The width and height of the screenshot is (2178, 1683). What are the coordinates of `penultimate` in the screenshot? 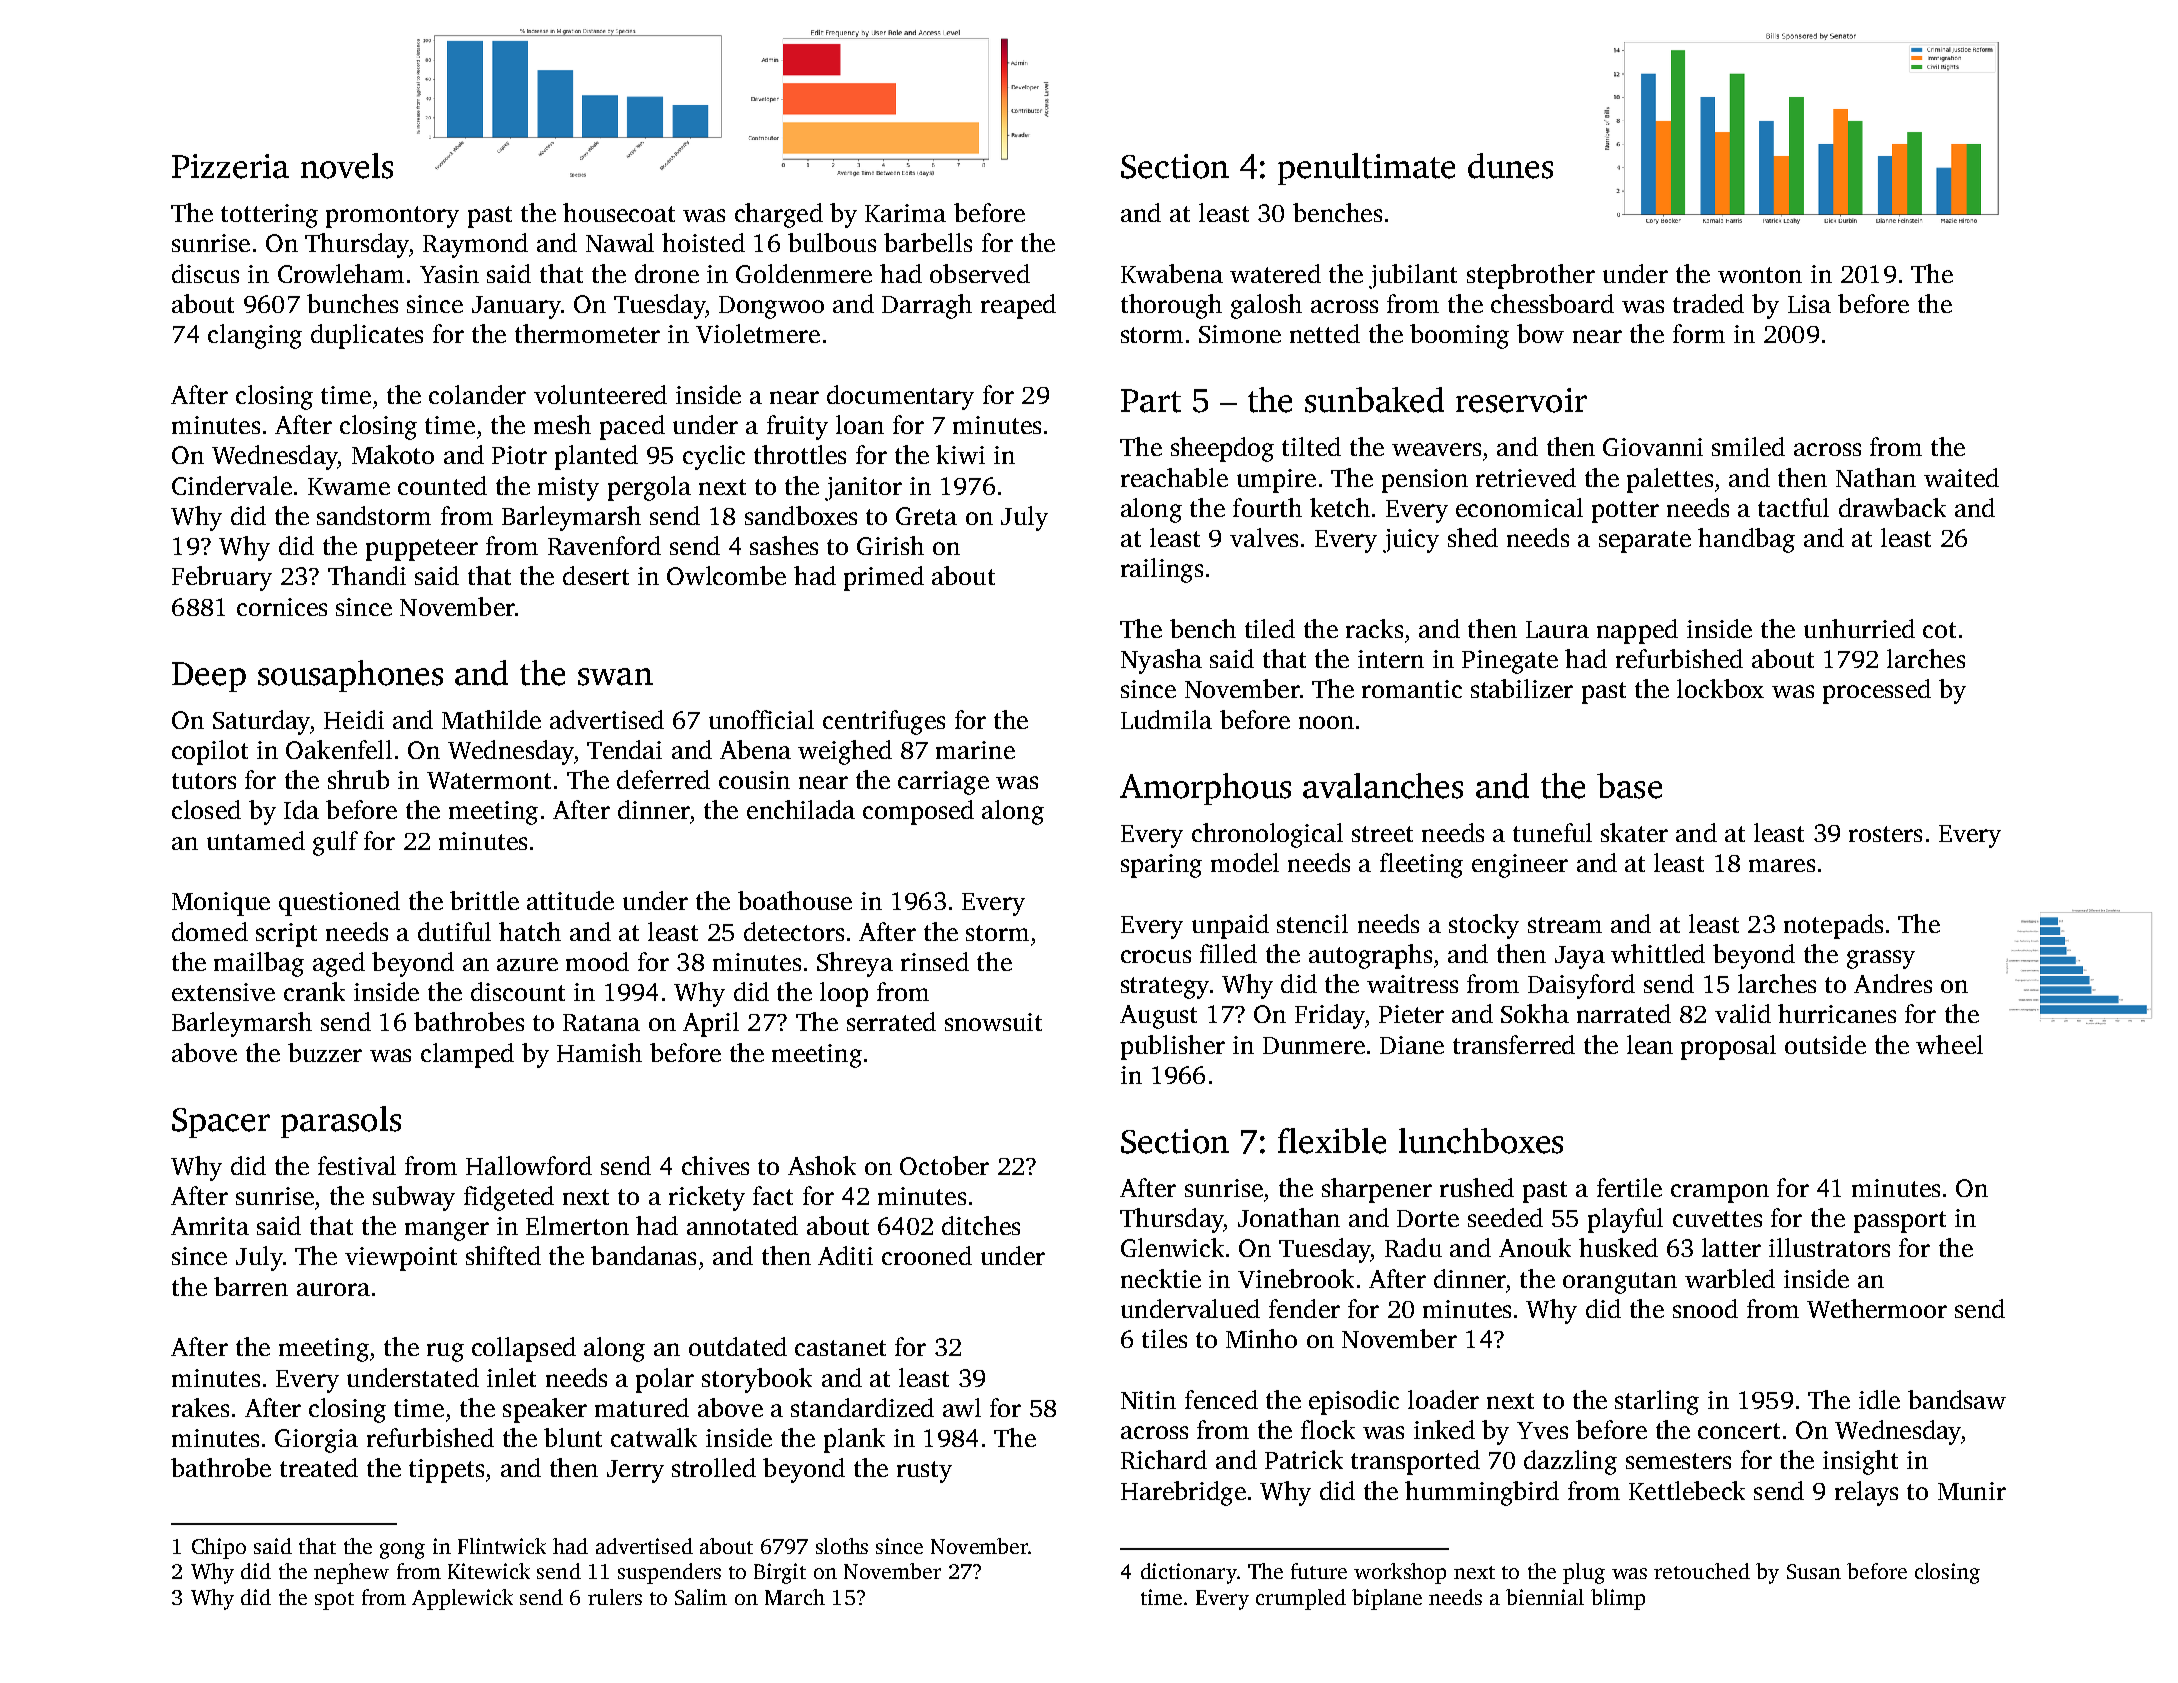 It's located at (1366, 169).
